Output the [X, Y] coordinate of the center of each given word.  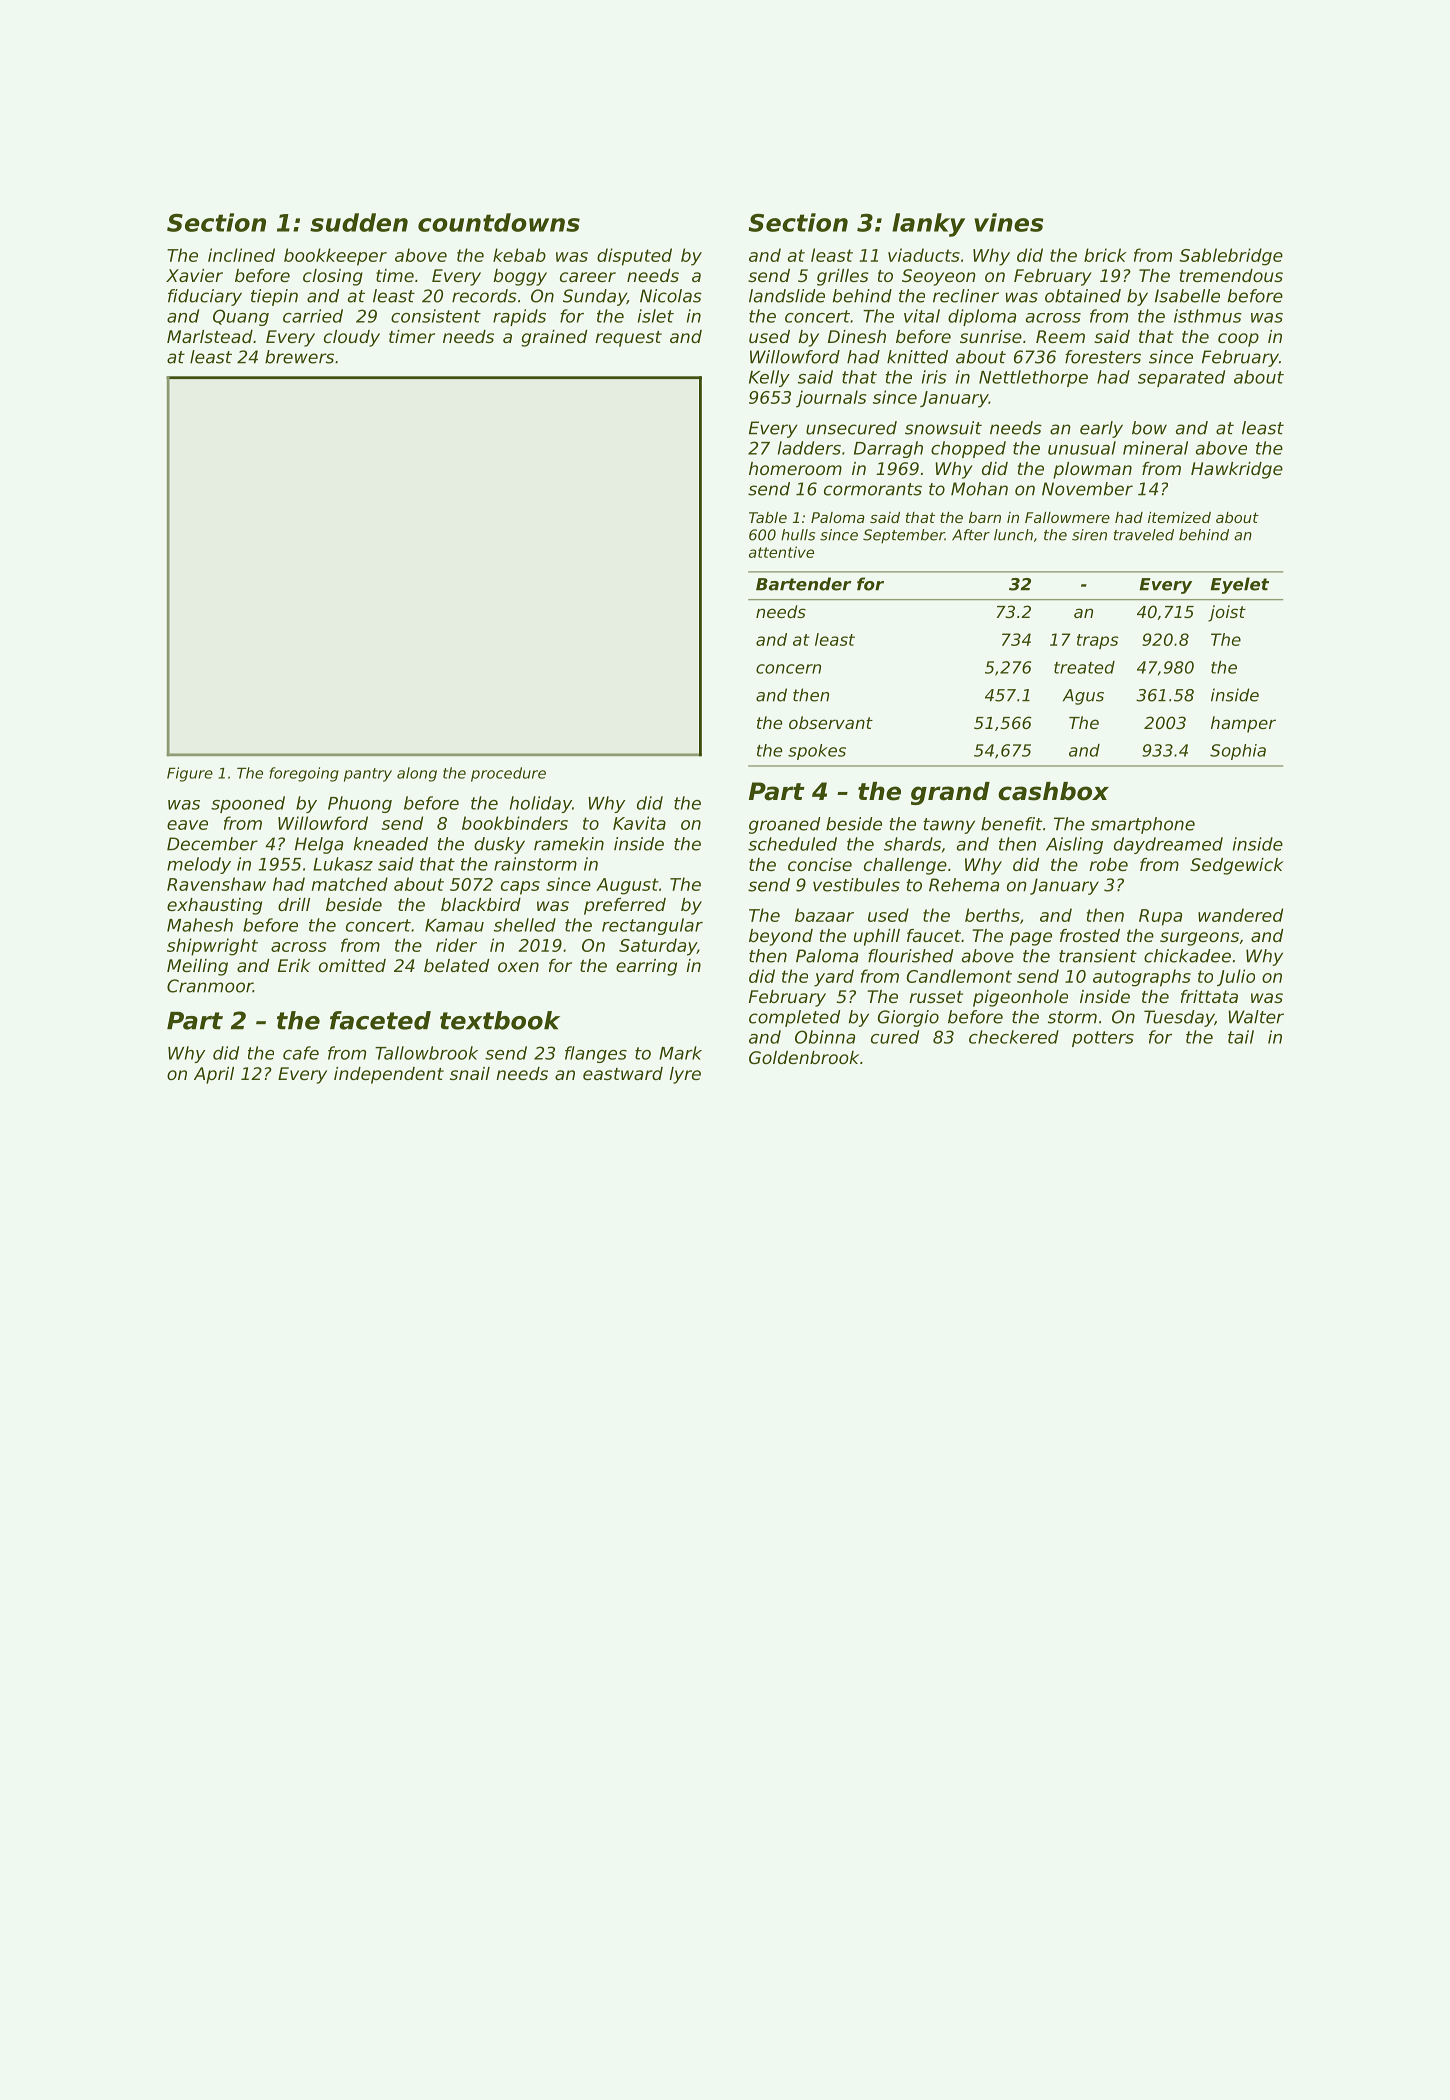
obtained [1083, 296]
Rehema [964, 885]
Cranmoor [210, 986]
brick [1105, 255]
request [628, 339]
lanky [928, 225]
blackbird [481, 904]
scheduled [792, 844]
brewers [299, 357]
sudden [359, 222]
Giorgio [908, 1018]
